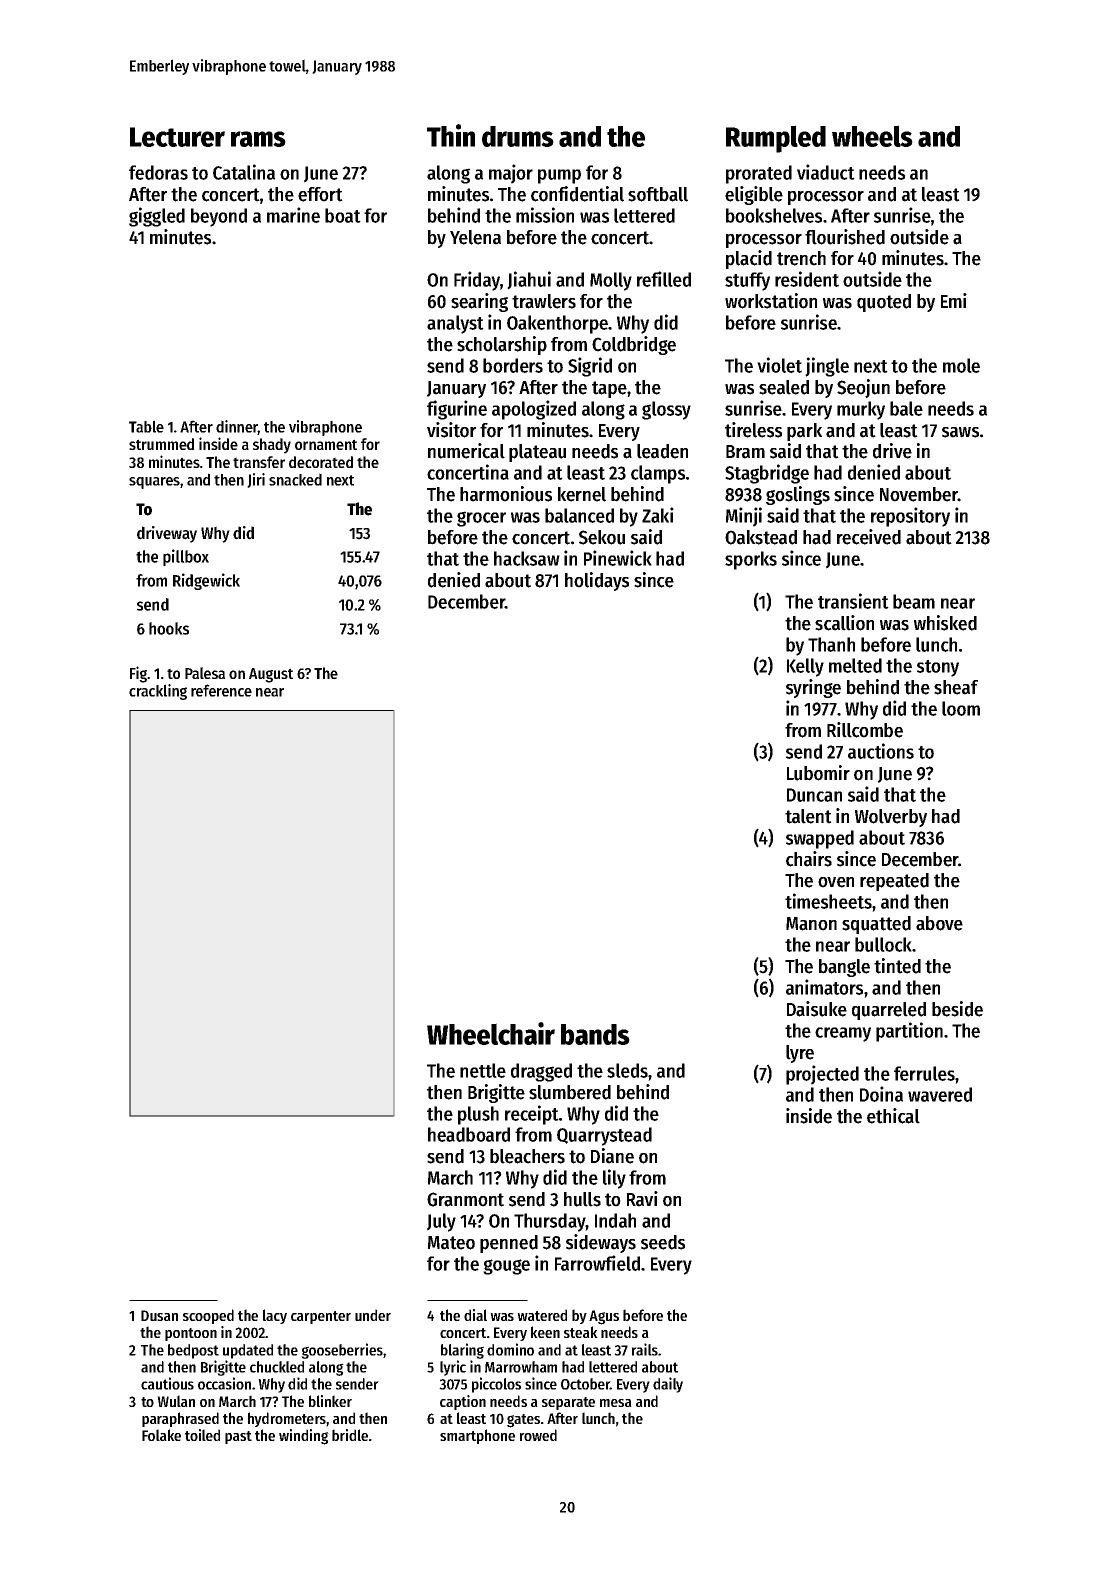 The image size is (1120, 1584). What do you see at coordinates (658, 194) in the document?
I see `softball` at bounding box center [658, 194].
